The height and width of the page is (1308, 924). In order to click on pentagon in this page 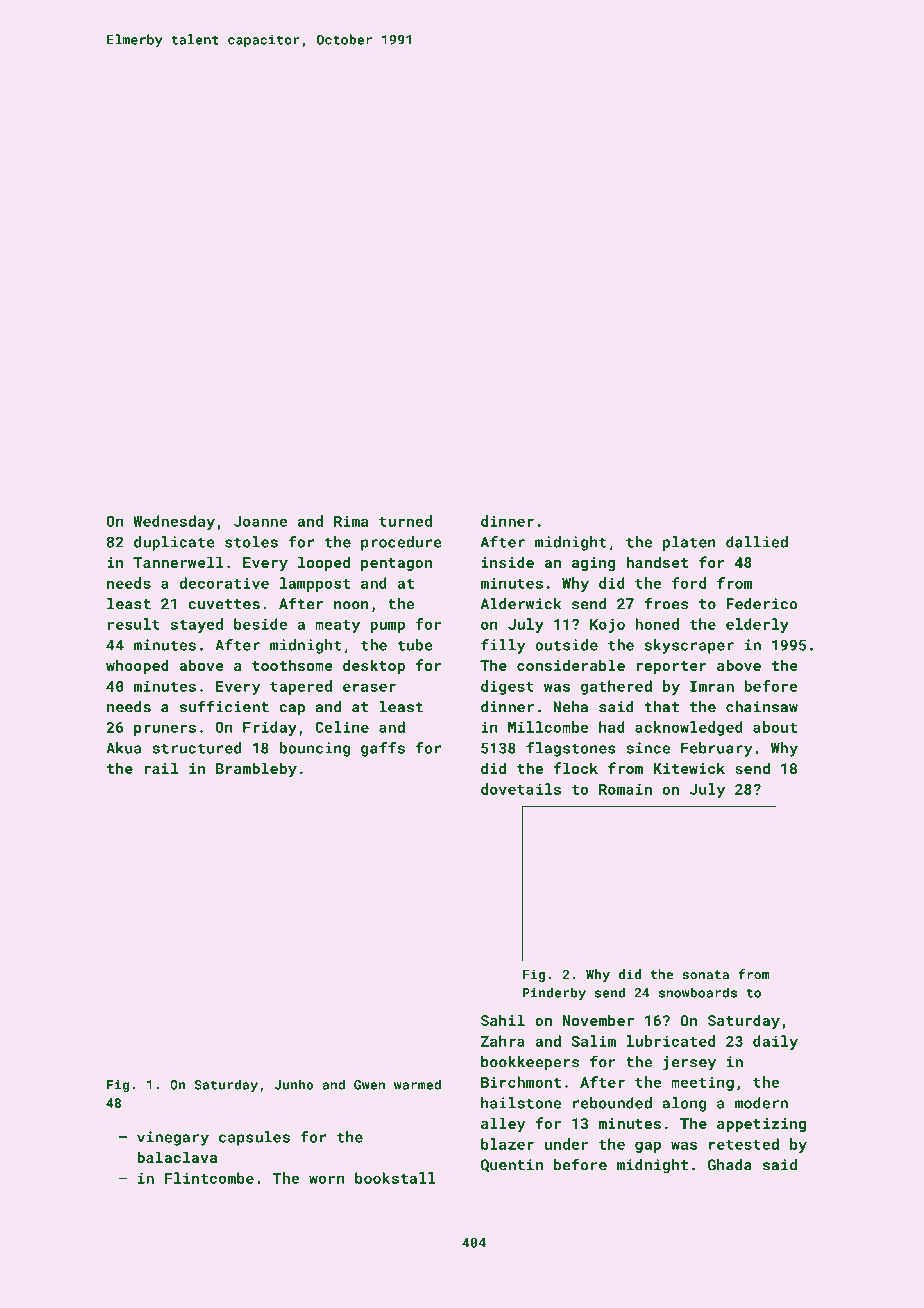, I will do `click(396, 564)`.
